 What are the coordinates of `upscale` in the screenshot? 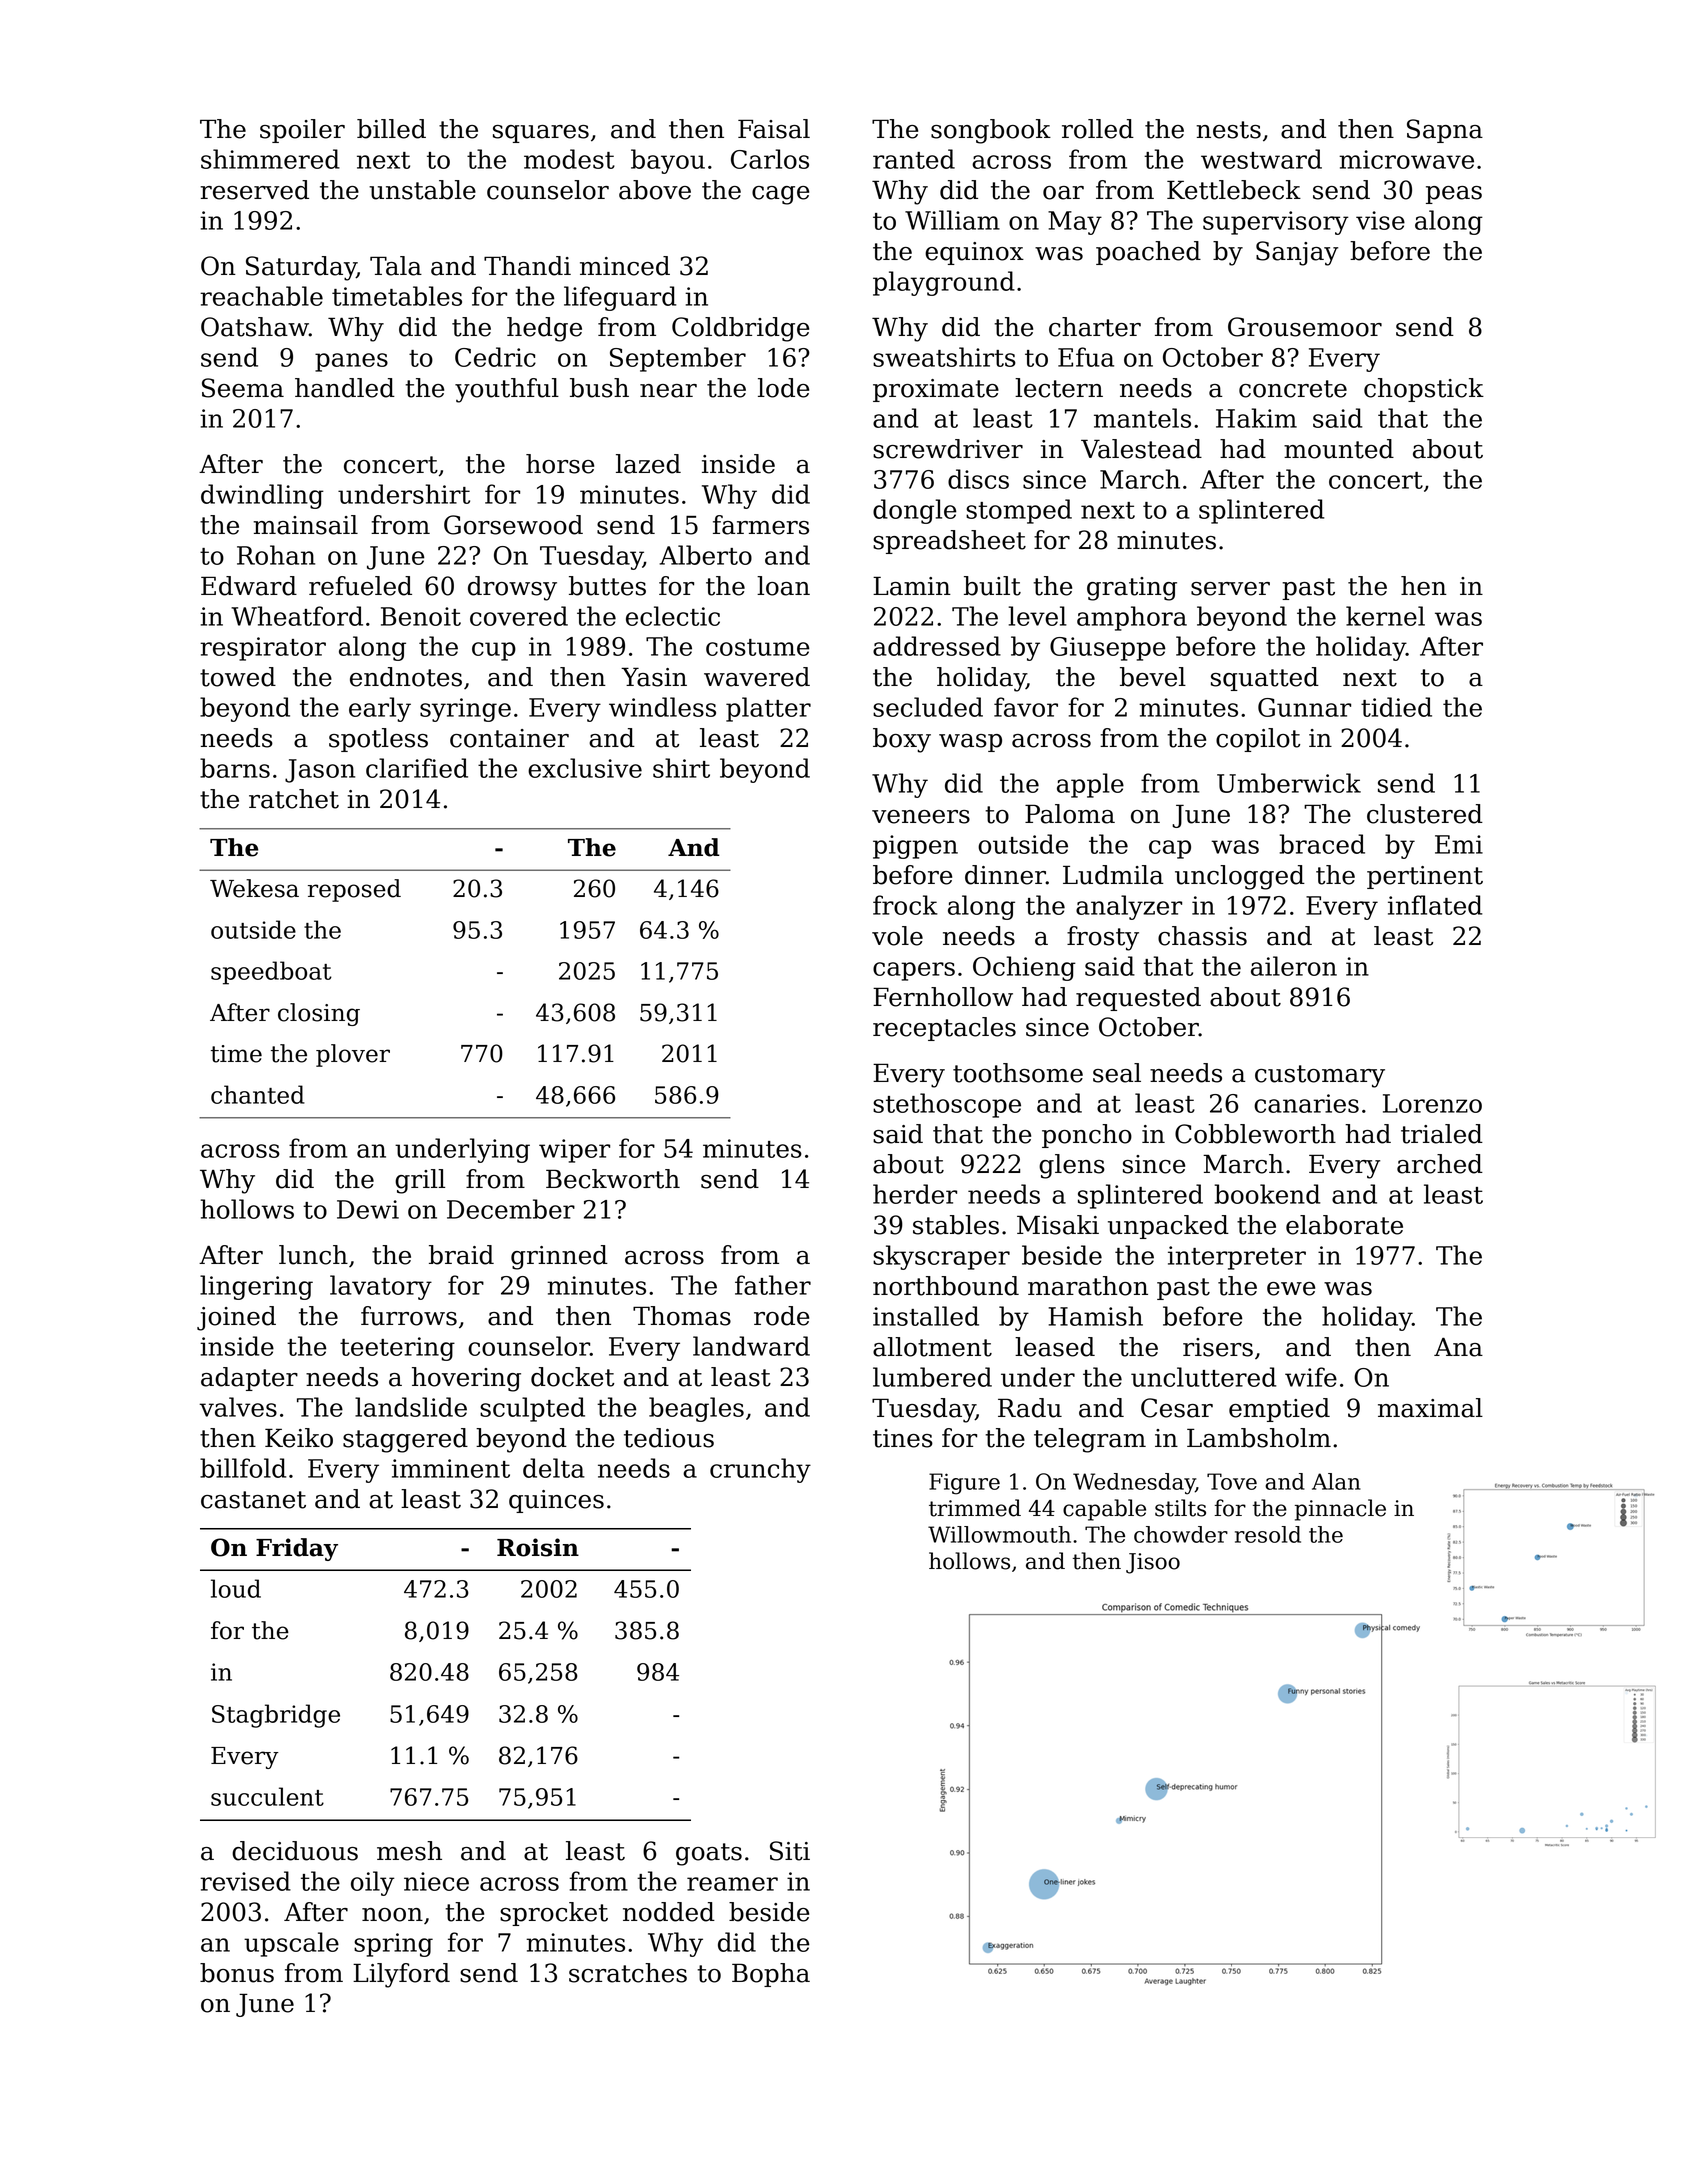 It's located at (291, 1944).
